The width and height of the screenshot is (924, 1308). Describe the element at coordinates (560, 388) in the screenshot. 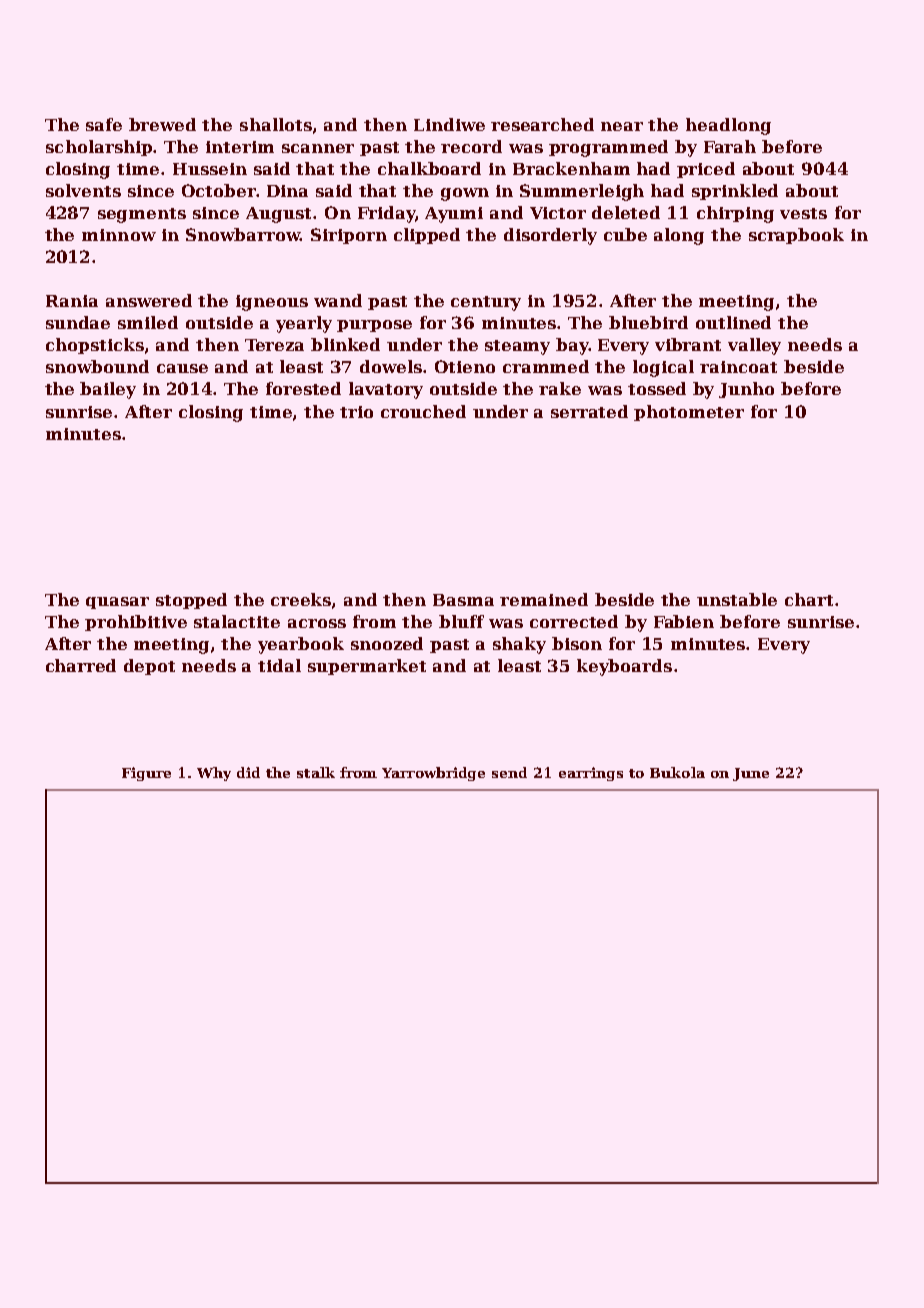

I see `rake` at that location.
